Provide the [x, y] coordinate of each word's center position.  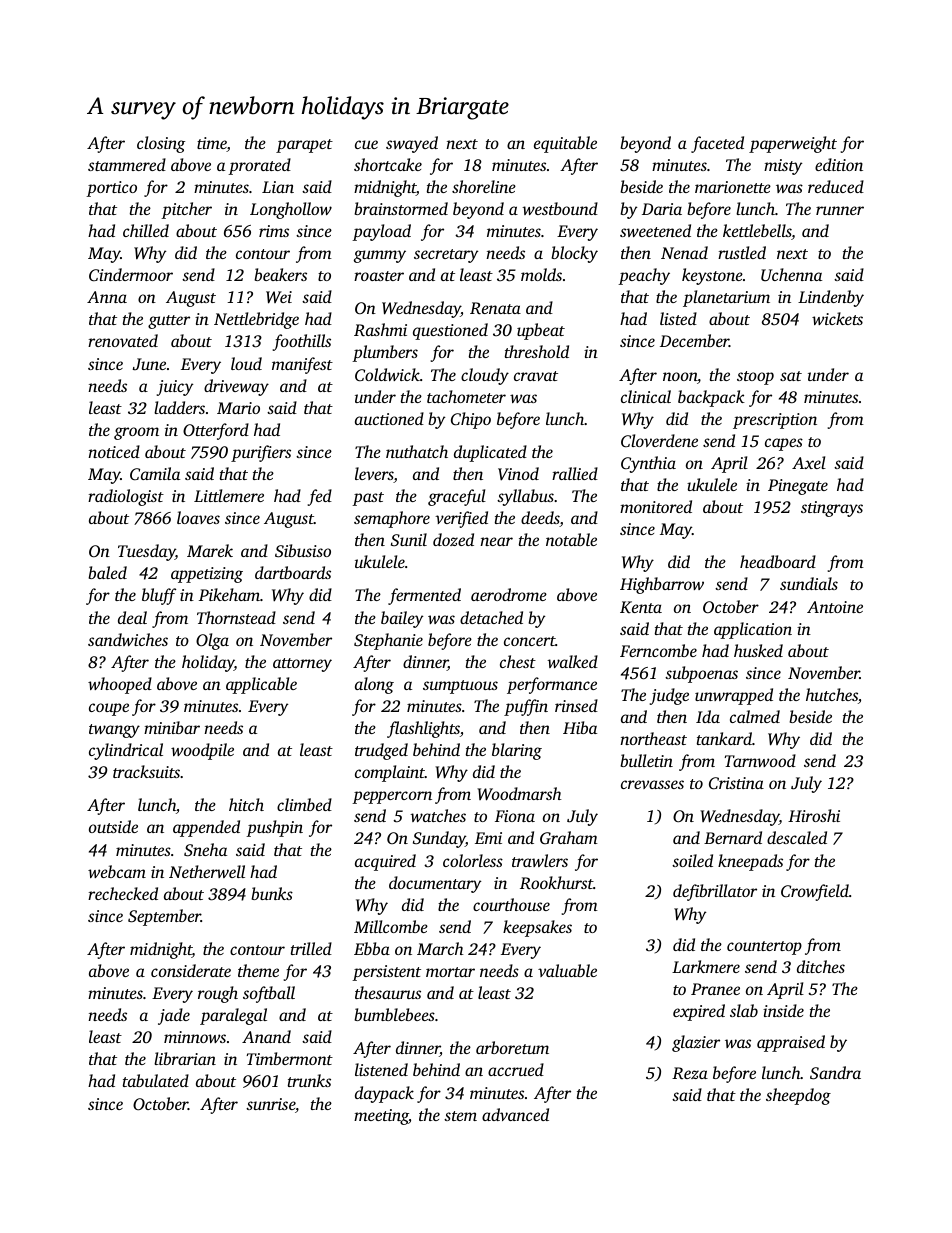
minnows [195, 1037]
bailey [402, 619]
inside [783, 1010]
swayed [412, 144]
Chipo [471, 420]
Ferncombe [658, 650]
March [440, 948]
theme [258, 970]
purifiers [261, 453]
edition [839, 164]
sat [791, 376]
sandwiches [128, 639]
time [212, 144]
